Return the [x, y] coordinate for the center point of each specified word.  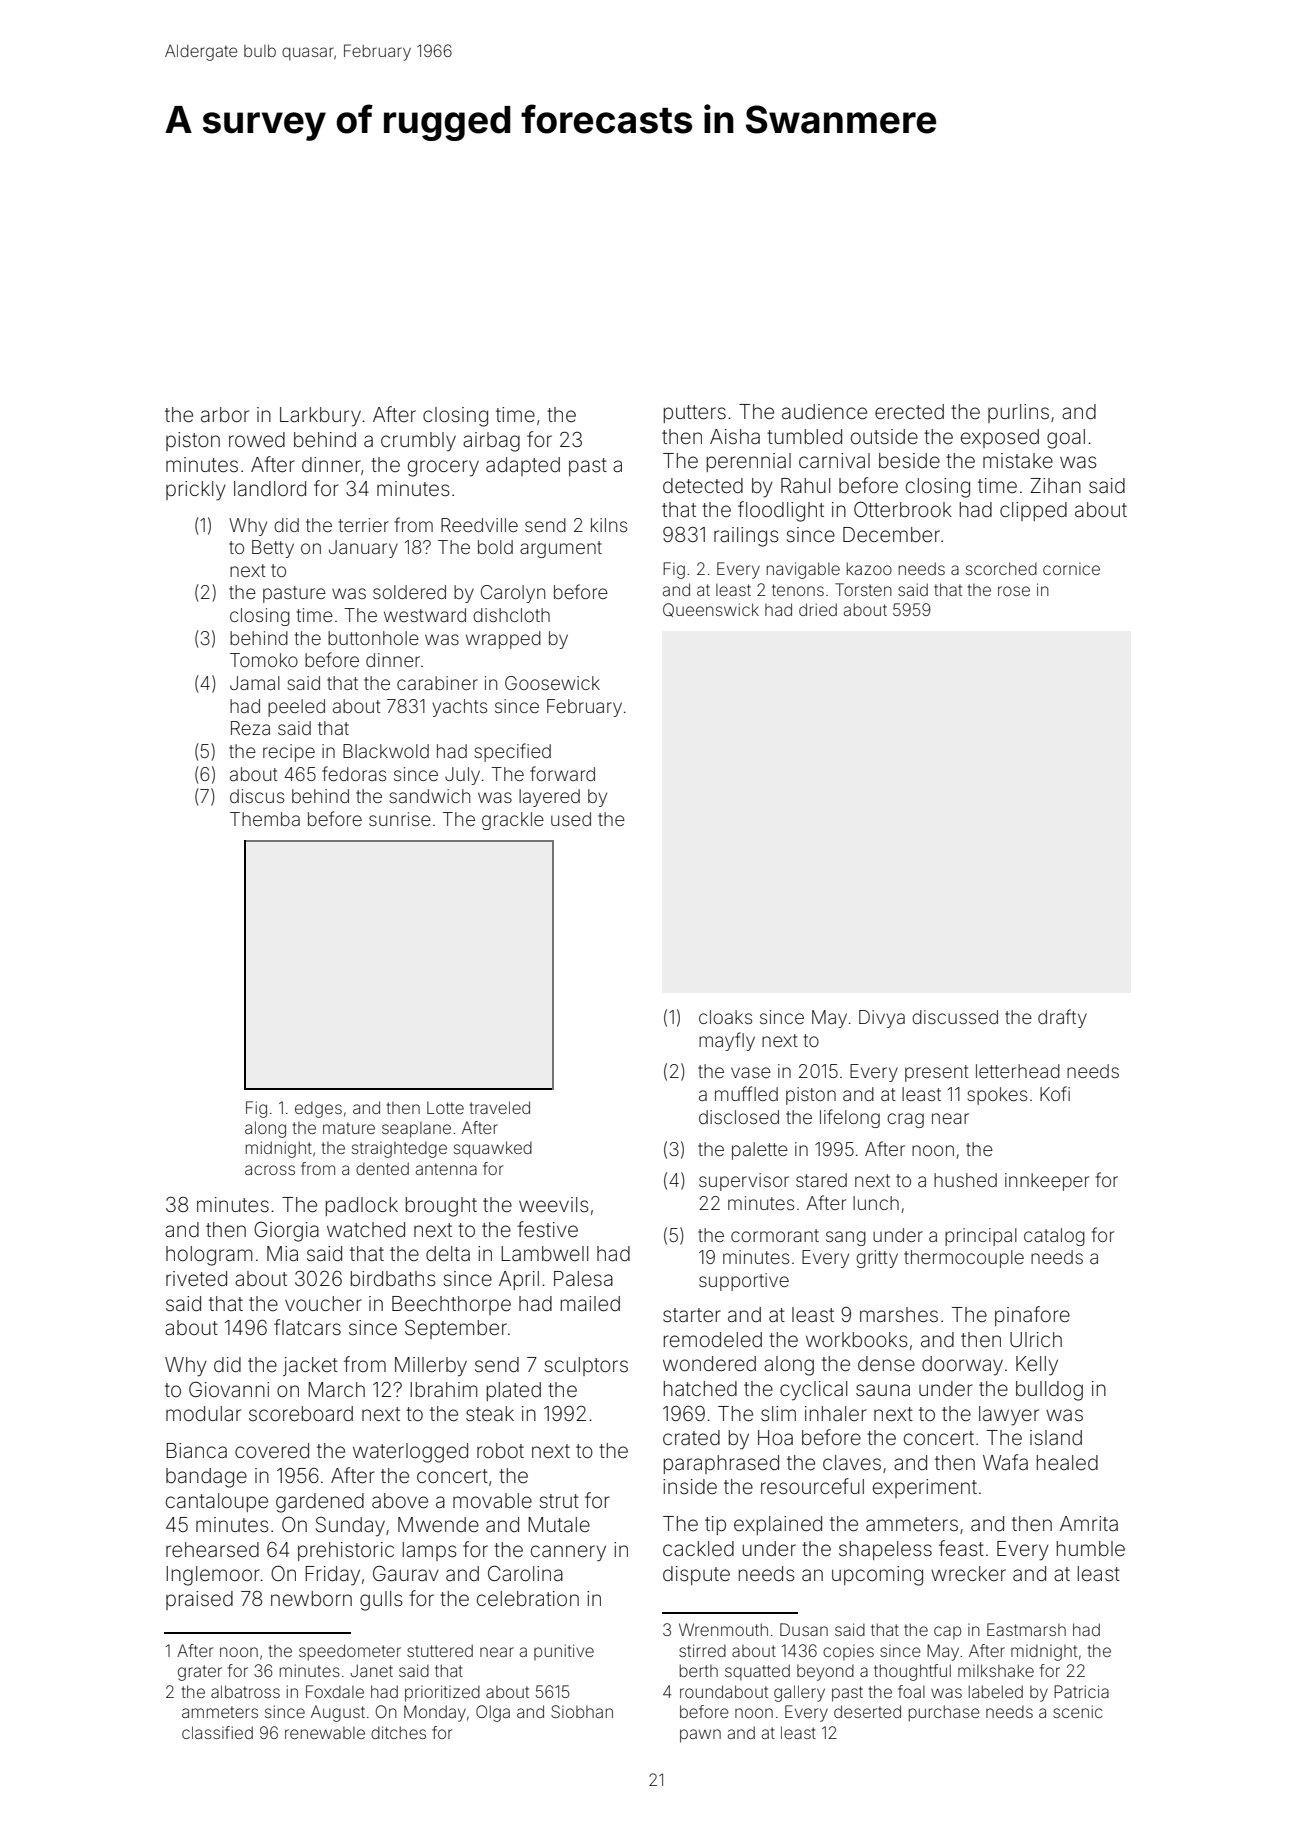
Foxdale [335, 1691]
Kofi [1055, 1093]
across [270, 1170]
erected [909, 412]
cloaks [725, 1017]
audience [824, 412]
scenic [1077, 1711]
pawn [700, 1736]
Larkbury [320, 417]
